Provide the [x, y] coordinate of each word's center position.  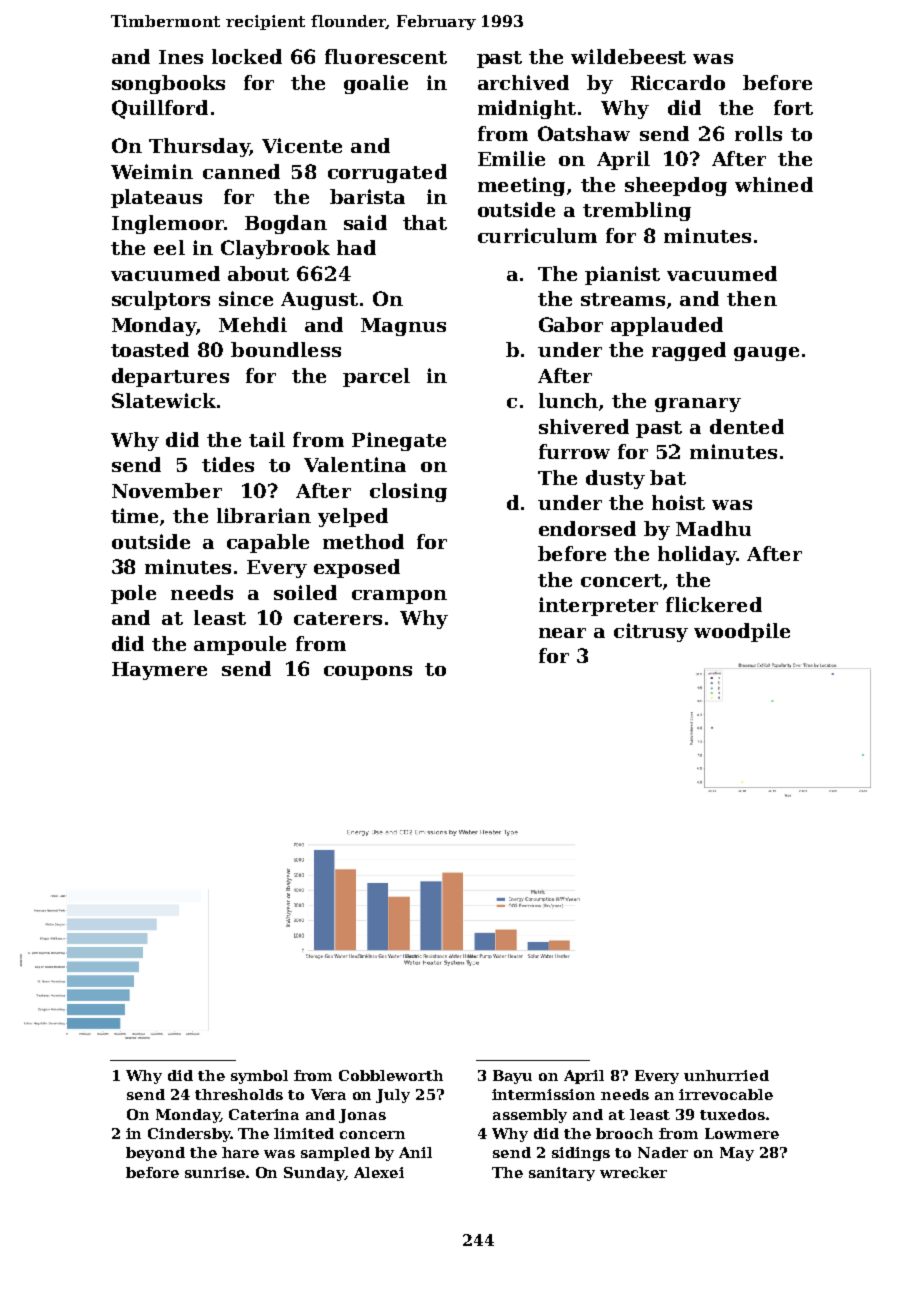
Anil [415, 1152]
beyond [155, 1154]
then [752, 298]
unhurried [726, 1075]
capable [268, 543]
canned [241, 171]
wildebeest [628, 56]
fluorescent [386, 56]
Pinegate [399, 441]
